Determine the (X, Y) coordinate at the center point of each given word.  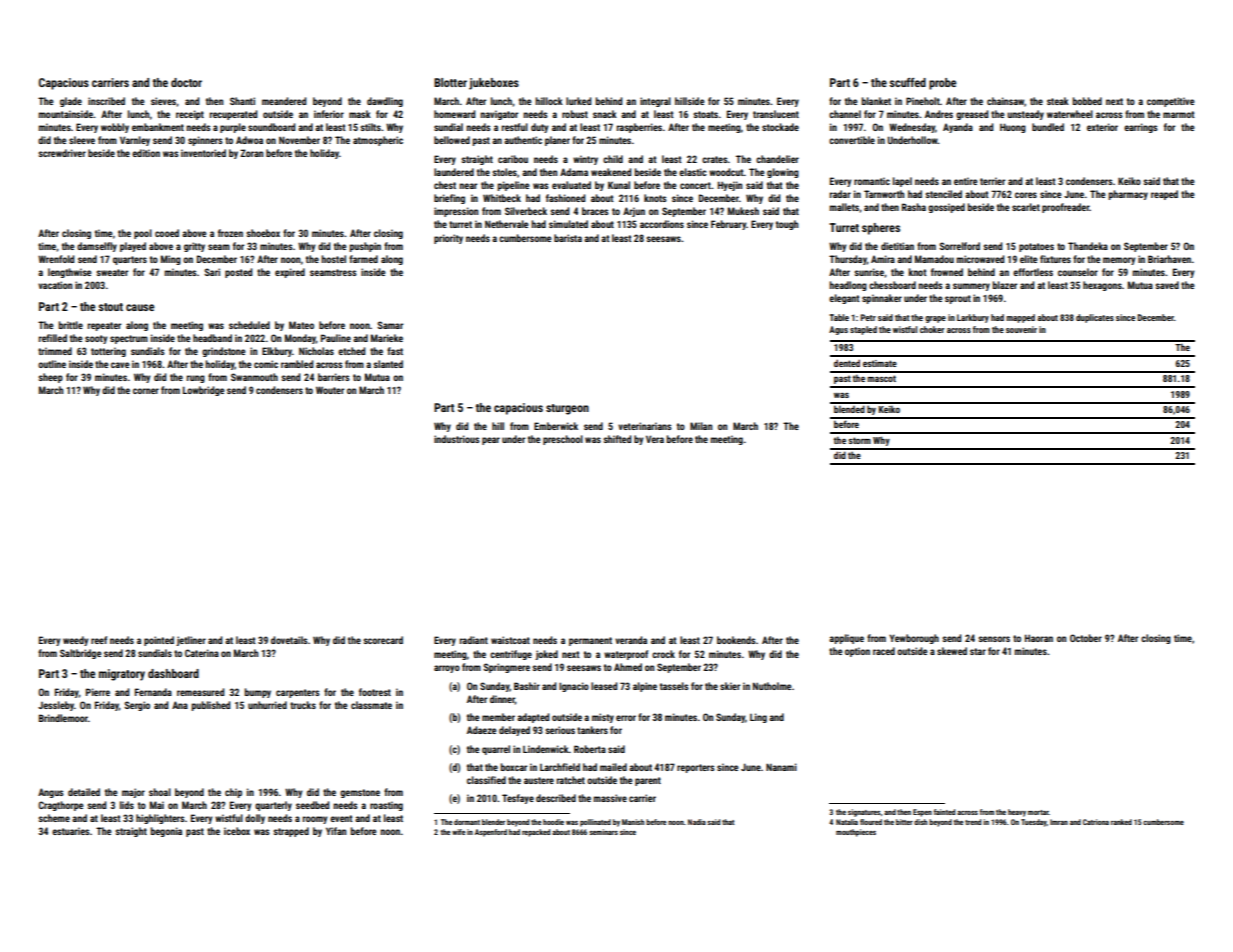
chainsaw (1005, 101)
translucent (776, 114)
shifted (617, 439)
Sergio (137, 706)
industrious (457, 439)
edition (146, 153)
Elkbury (277, 352)
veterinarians (645, 426)
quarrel (496, 750)
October (1086, 638)
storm (859, 440)
